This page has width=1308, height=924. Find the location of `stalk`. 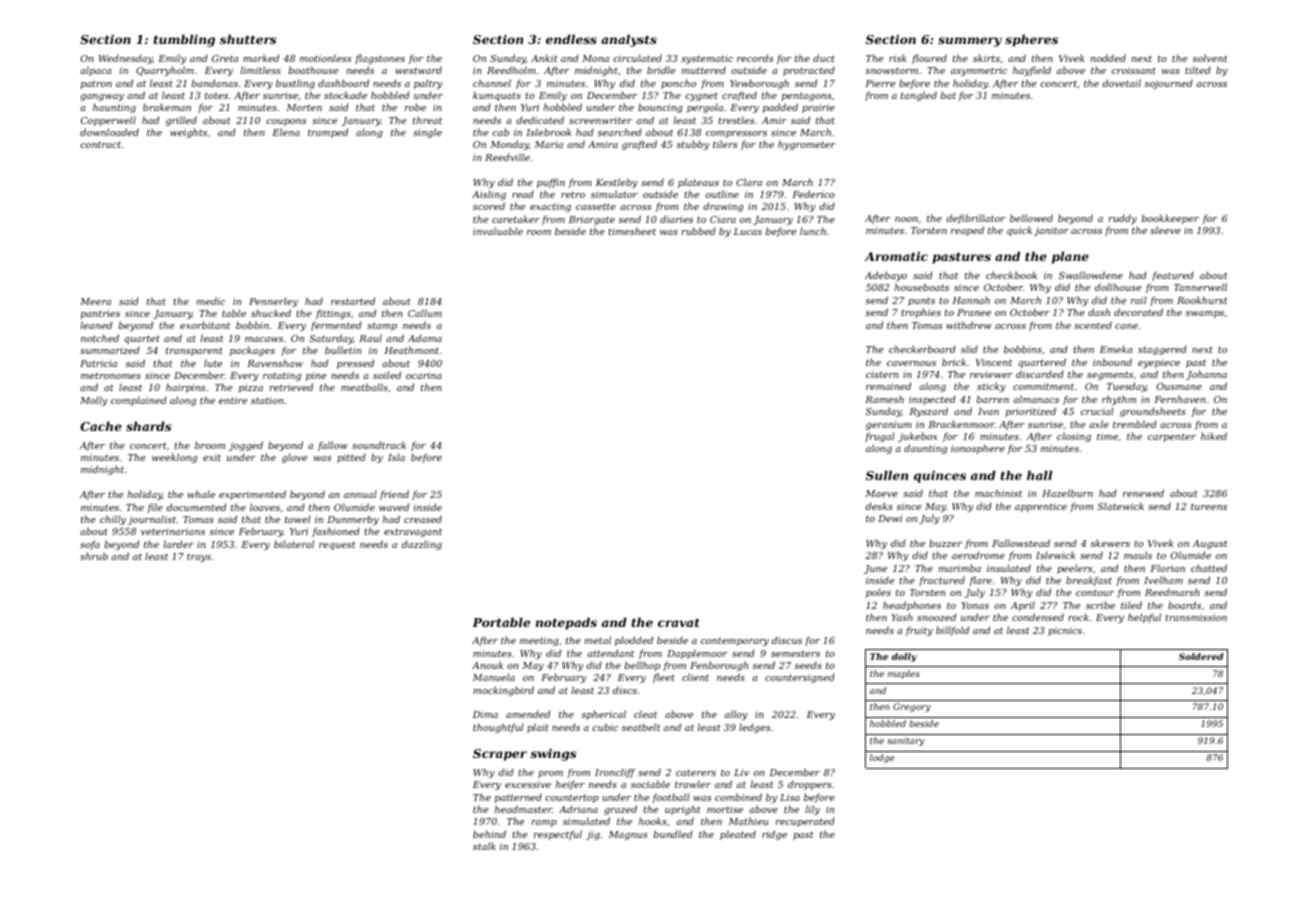

stalk is located at coordinates (484, 846).
